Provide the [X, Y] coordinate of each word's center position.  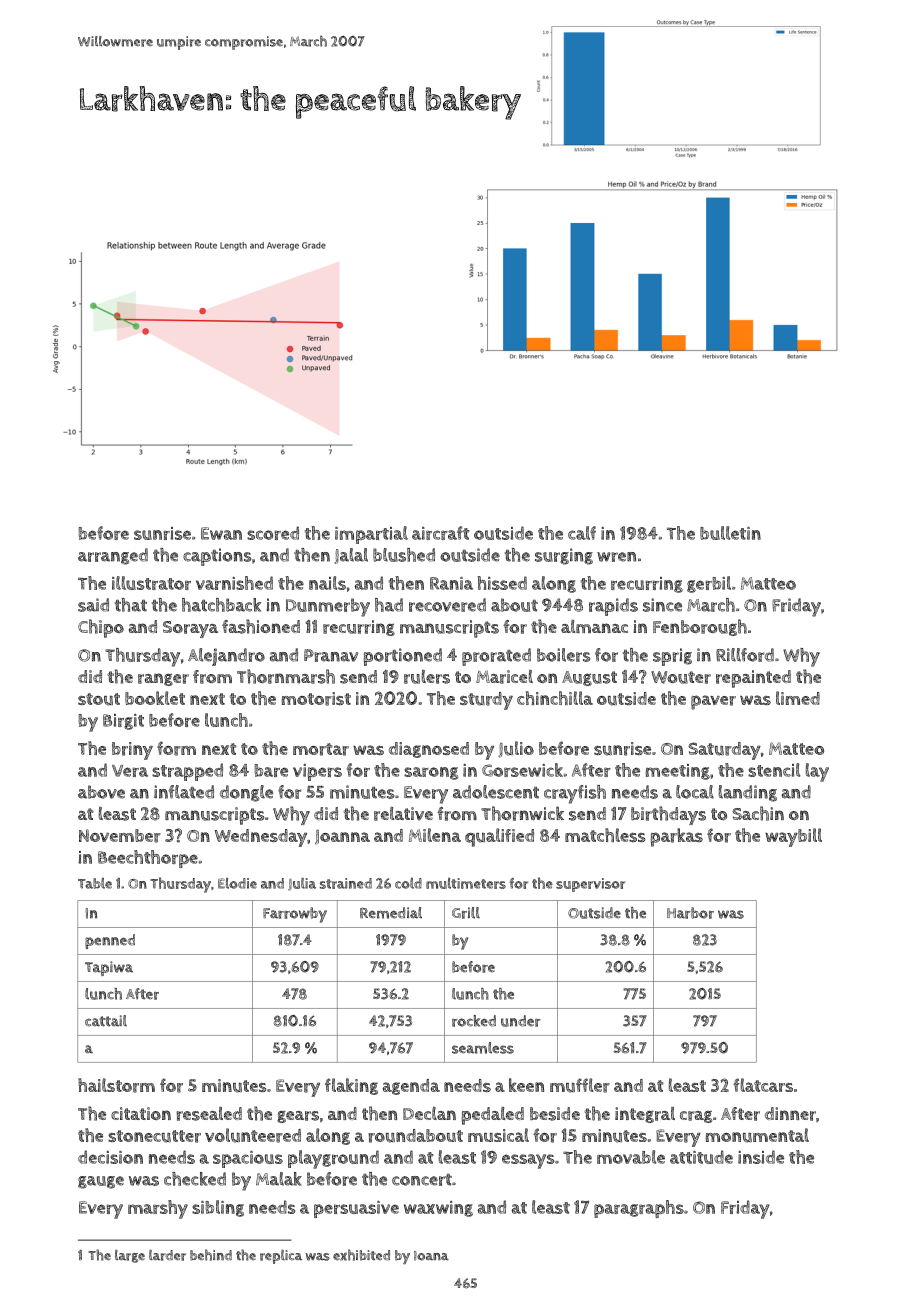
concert [422, 1180]
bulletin [730, 533]
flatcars [763, 1085]
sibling [218, 1208]
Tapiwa [109, 968]
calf [582, 533]
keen [526, 1085]
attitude [701, 1157]
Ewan [221, 533]
